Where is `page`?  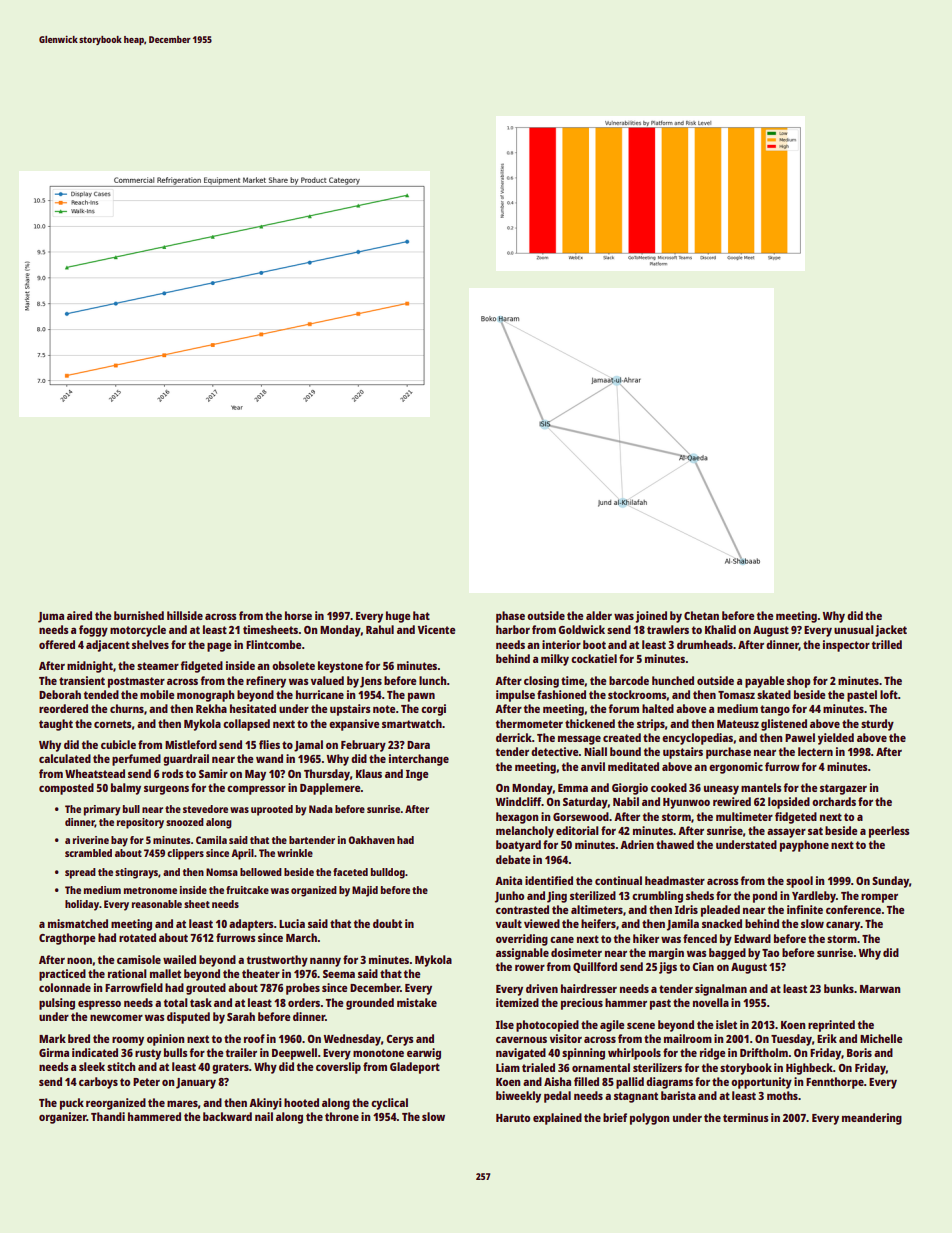
page is located at coordinates (219, 647).
